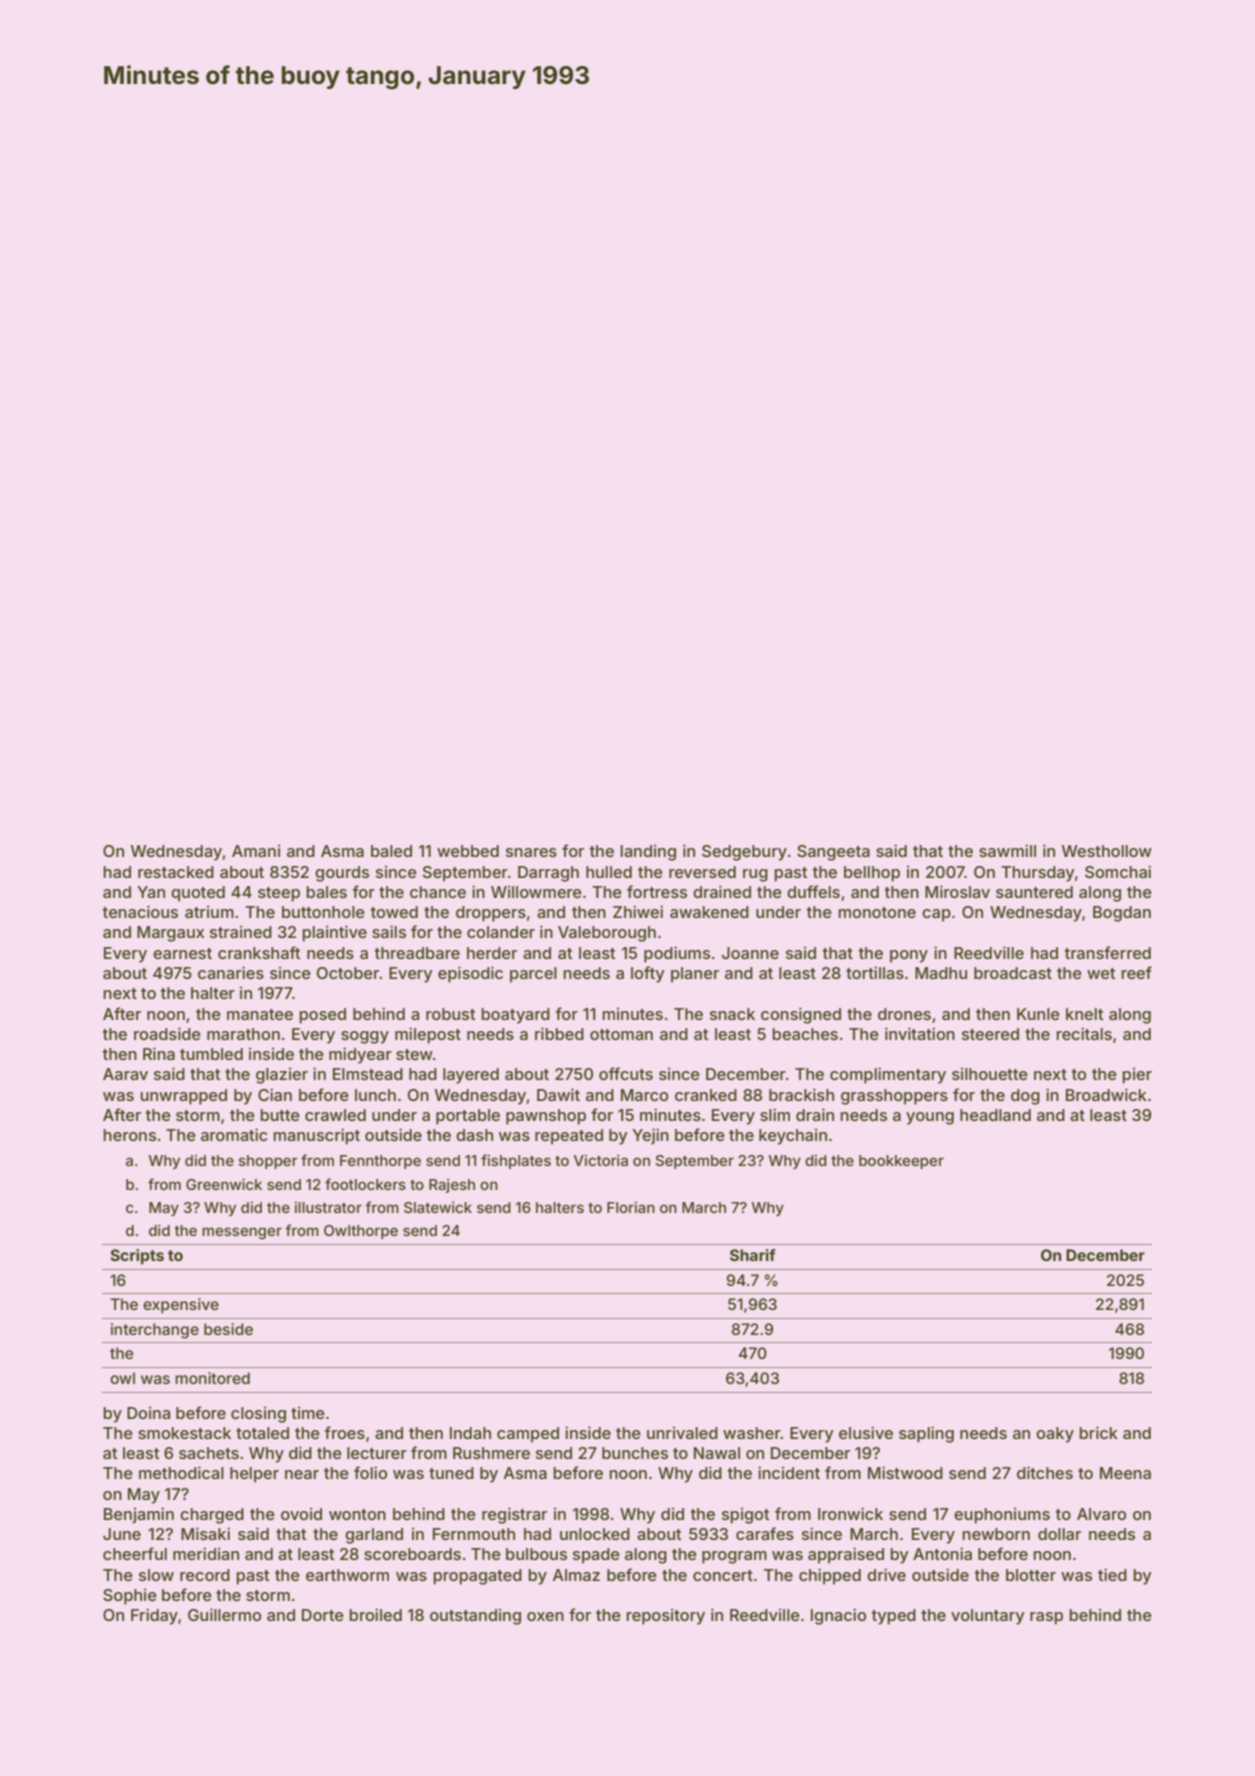 This screenshot has height=1776, width=1255. What do you see at coordinates (1137, 1075) in the screenshot?
I see `pier` at bounding box center [1137, 1075].
